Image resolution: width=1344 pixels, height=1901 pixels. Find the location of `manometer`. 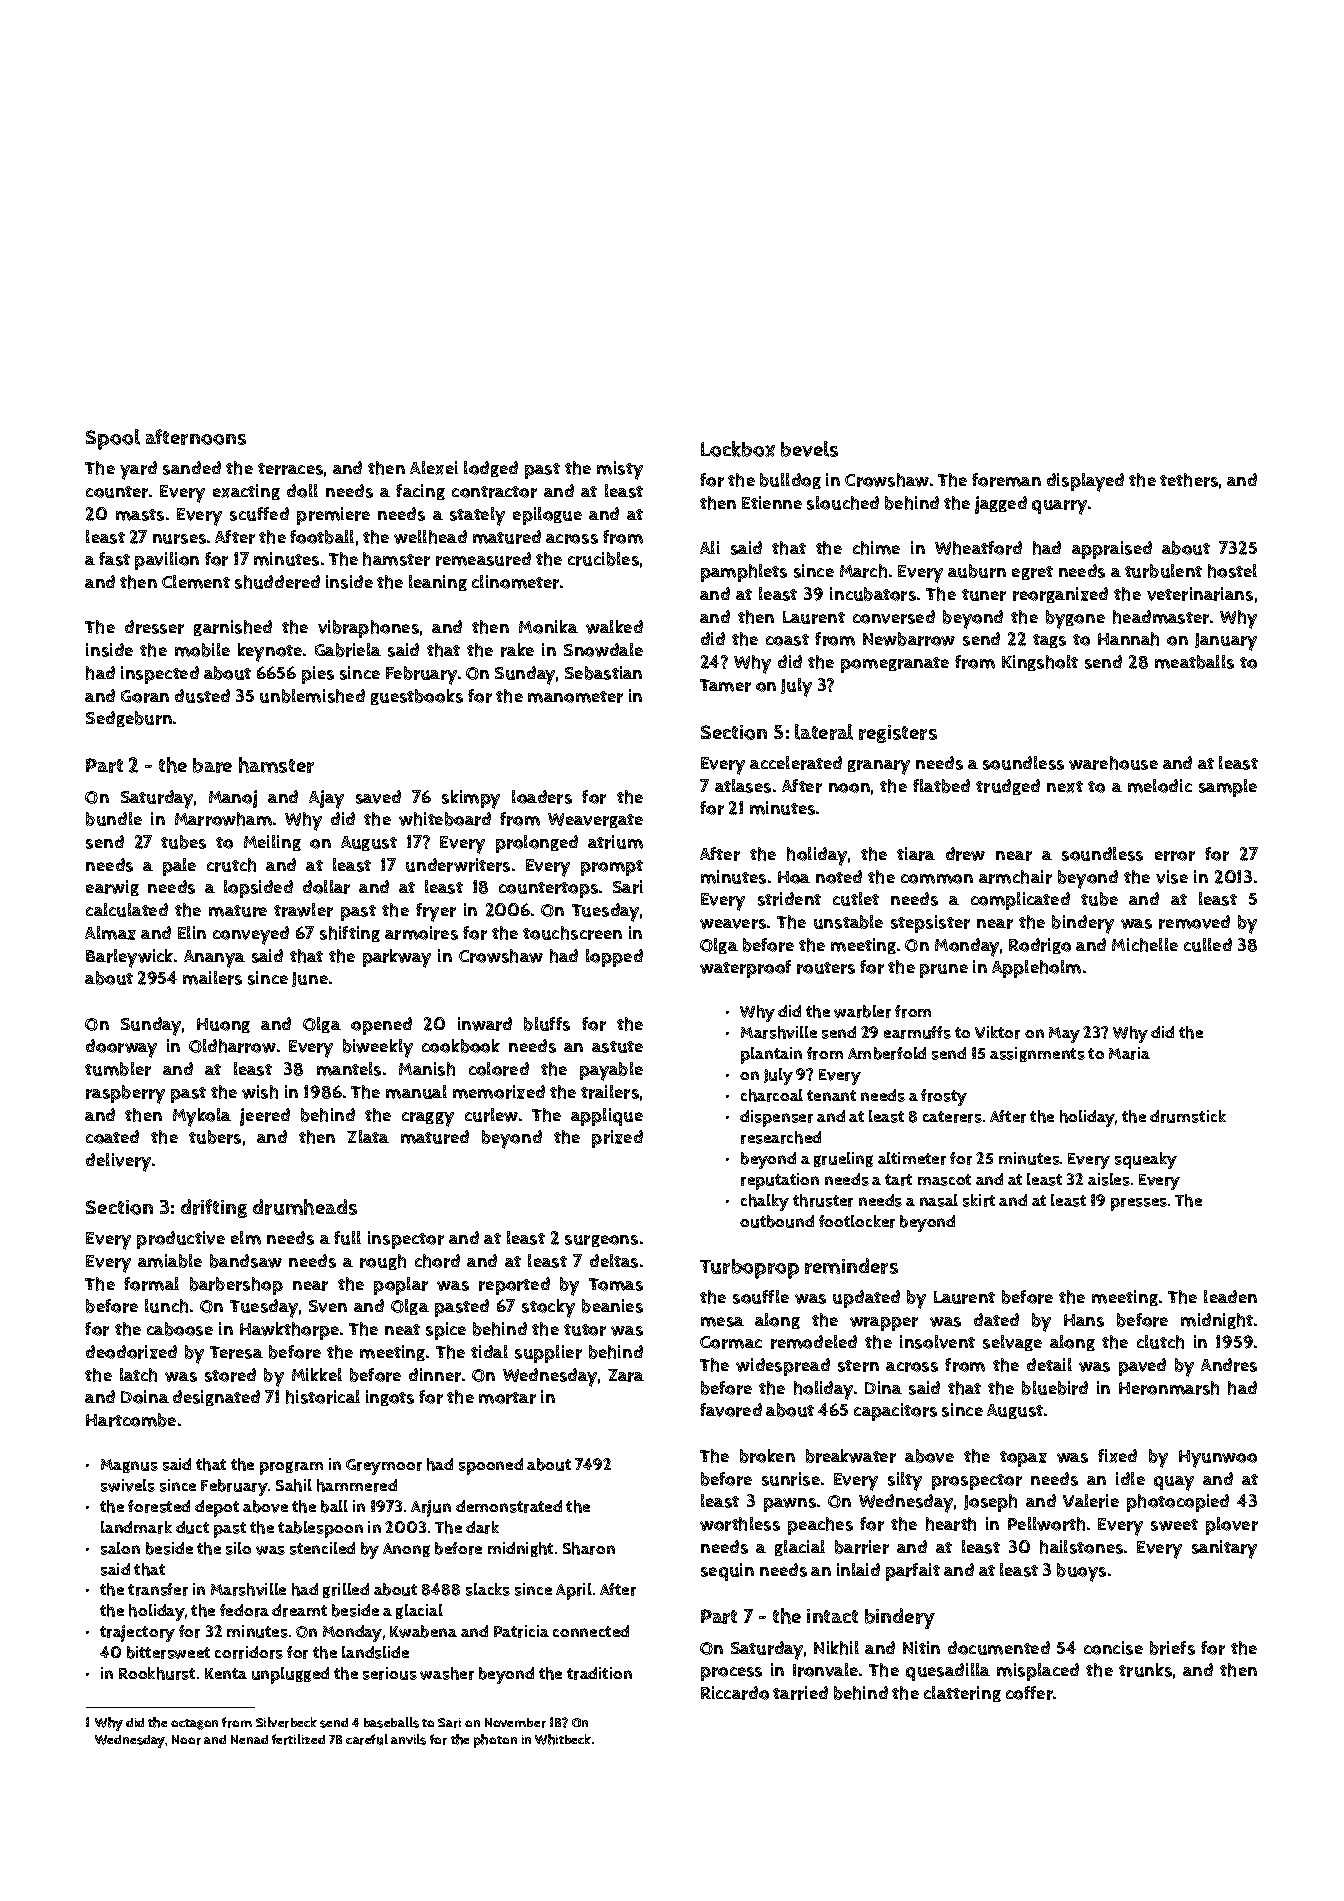

manometer is located at coordinates (575, 697).
